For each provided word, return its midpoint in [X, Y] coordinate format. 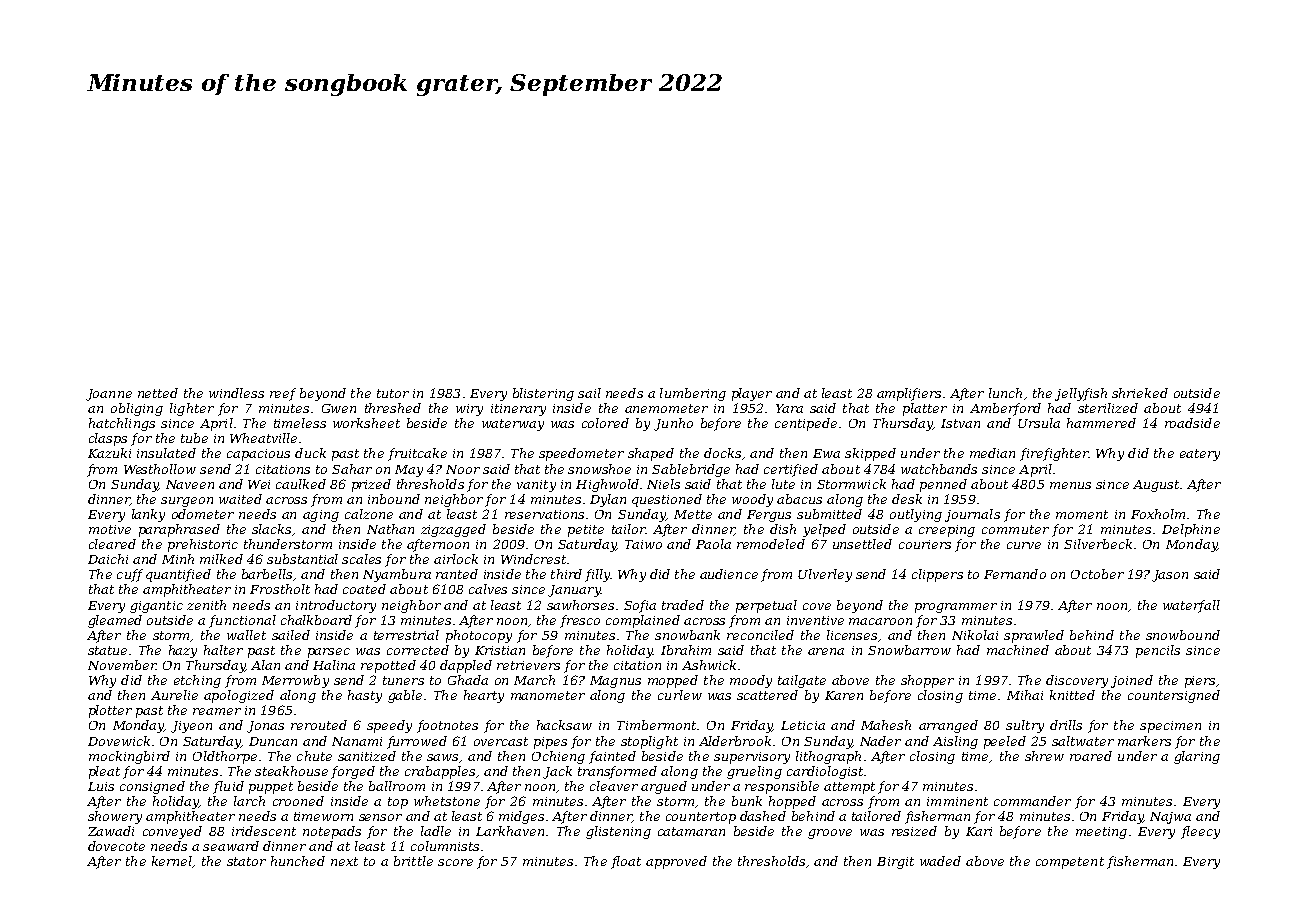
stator [246, 861]
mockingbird [129, 757]
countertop [701, 818]
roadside [1192, 423]
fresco [580, 621]
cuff [130, 575]
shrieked [1140, 393]
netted [158, 393]
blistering [543, 394]
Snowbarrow [909, 650]
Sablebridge [691, 470]
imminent [957, 801]
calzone [369, 514]
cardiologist [825, 772]
